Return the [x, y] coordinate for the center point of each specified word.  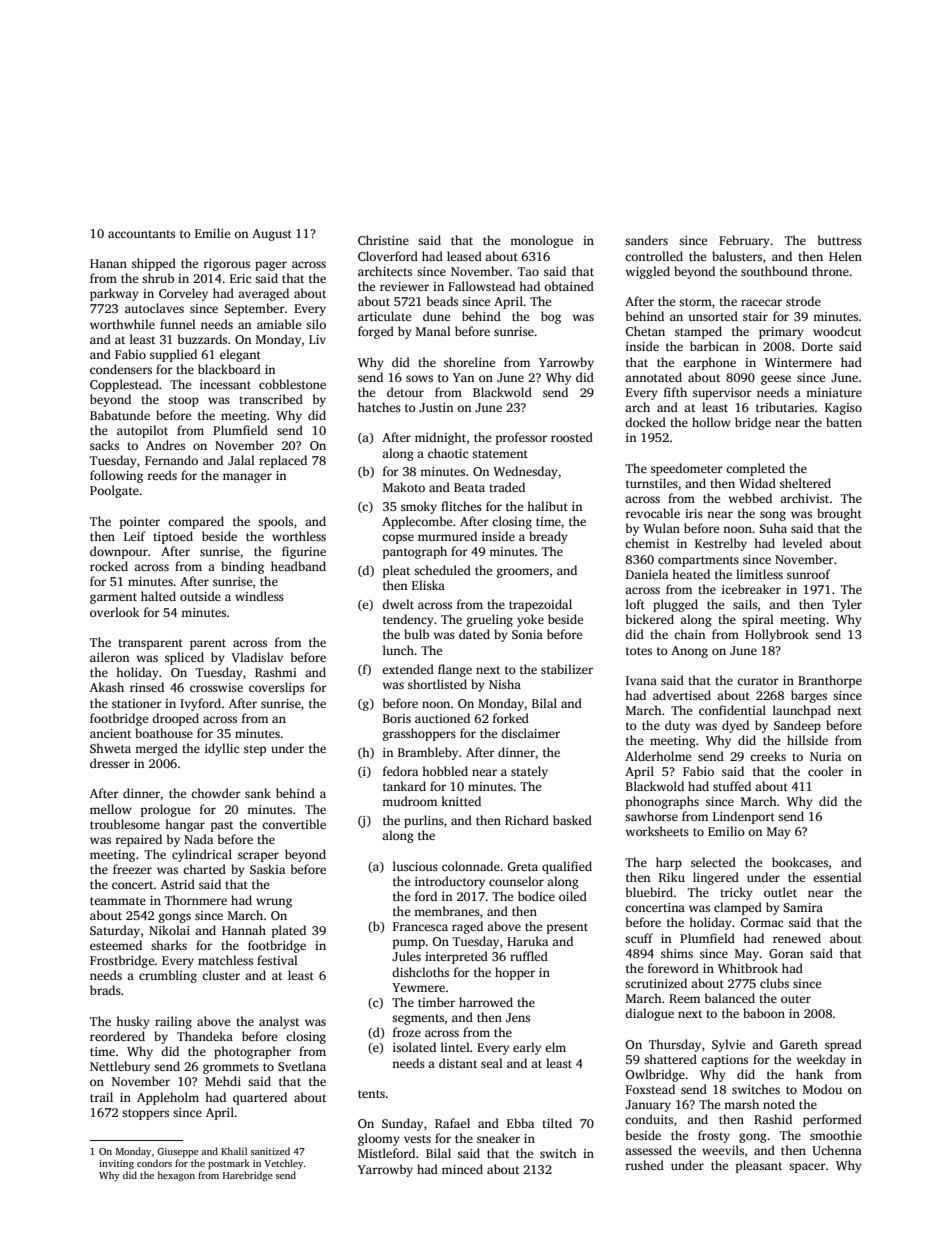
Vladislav [257, 657]
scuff [639, 938]
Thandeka [205, 1036]
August [272, 235]
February [744, 241]
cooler [825, 771]
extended [408, 669]
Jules [406, 956]
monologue [541, 241]
